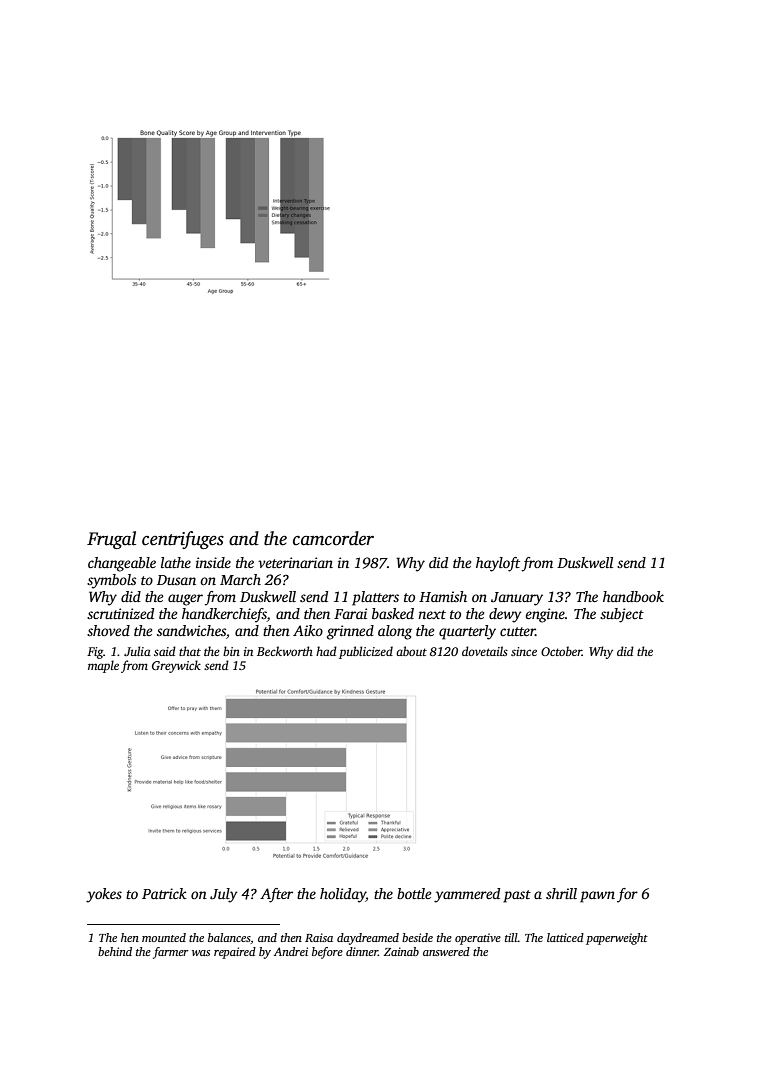 The image size is (759, 1078). What do you see at coordinates (137, 651) in the page?
I see `Julia` at bounding box center [137, 651].
